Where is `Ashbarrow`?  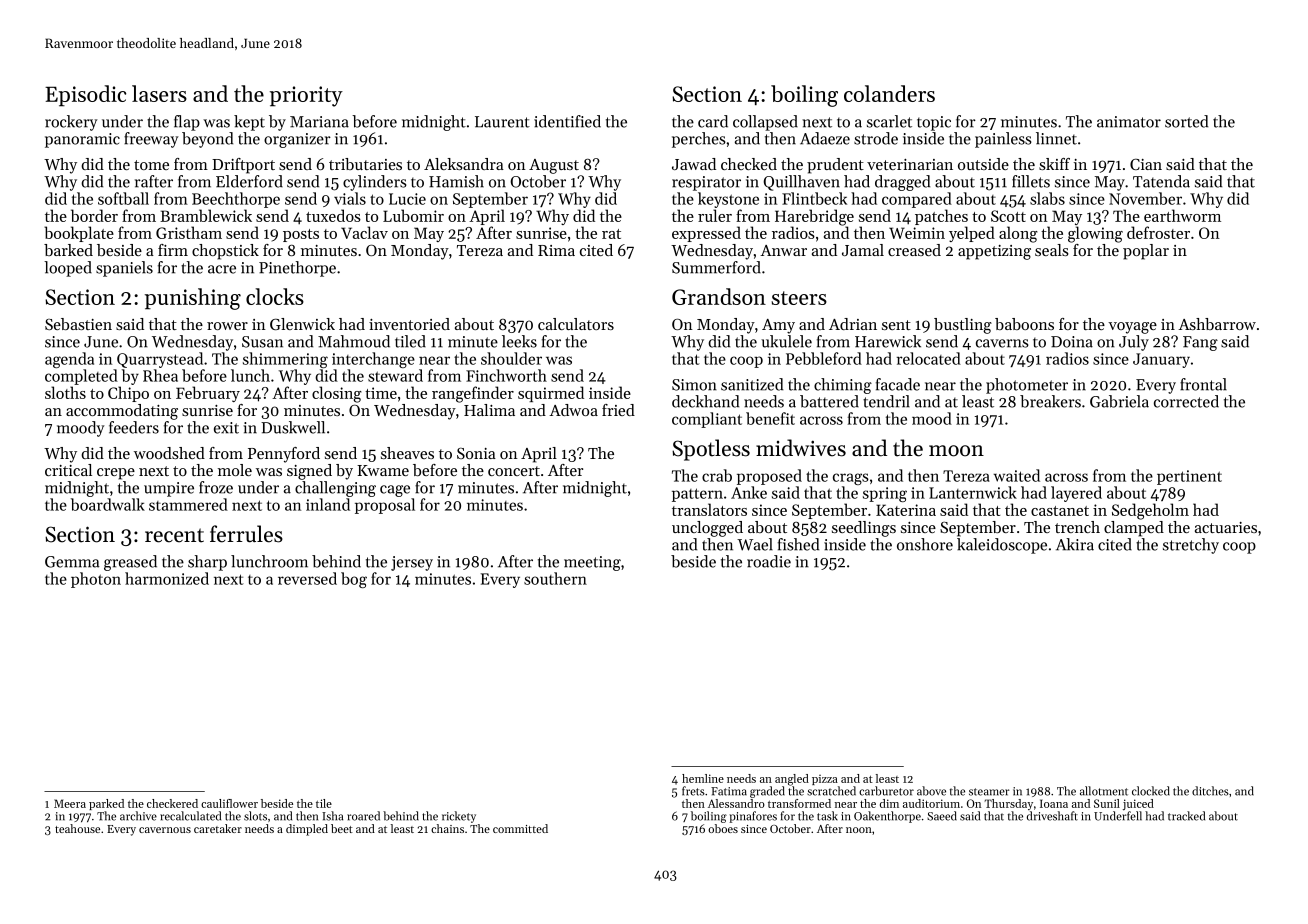 Ashbarrow is located at coordinates (1217, 324).
